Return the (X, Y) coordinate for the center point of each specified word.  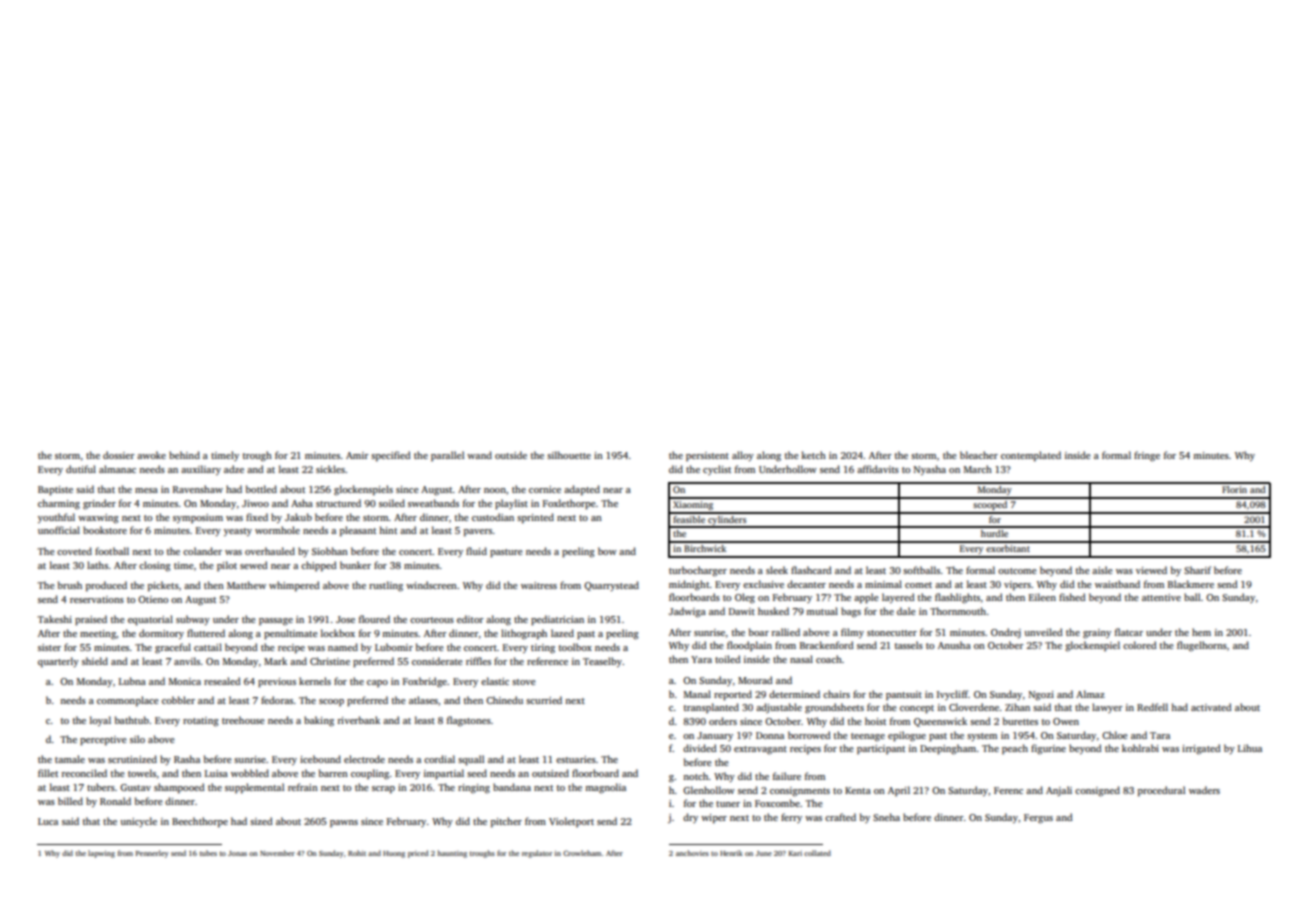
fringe (1147, 456)
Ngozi (1041, 696)
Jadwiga (687, 612)
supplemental (254, 788)
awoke (151, 455)
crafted (840, 817)
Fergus (1038, 819)
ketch (813, 455)
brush (70, 585)
